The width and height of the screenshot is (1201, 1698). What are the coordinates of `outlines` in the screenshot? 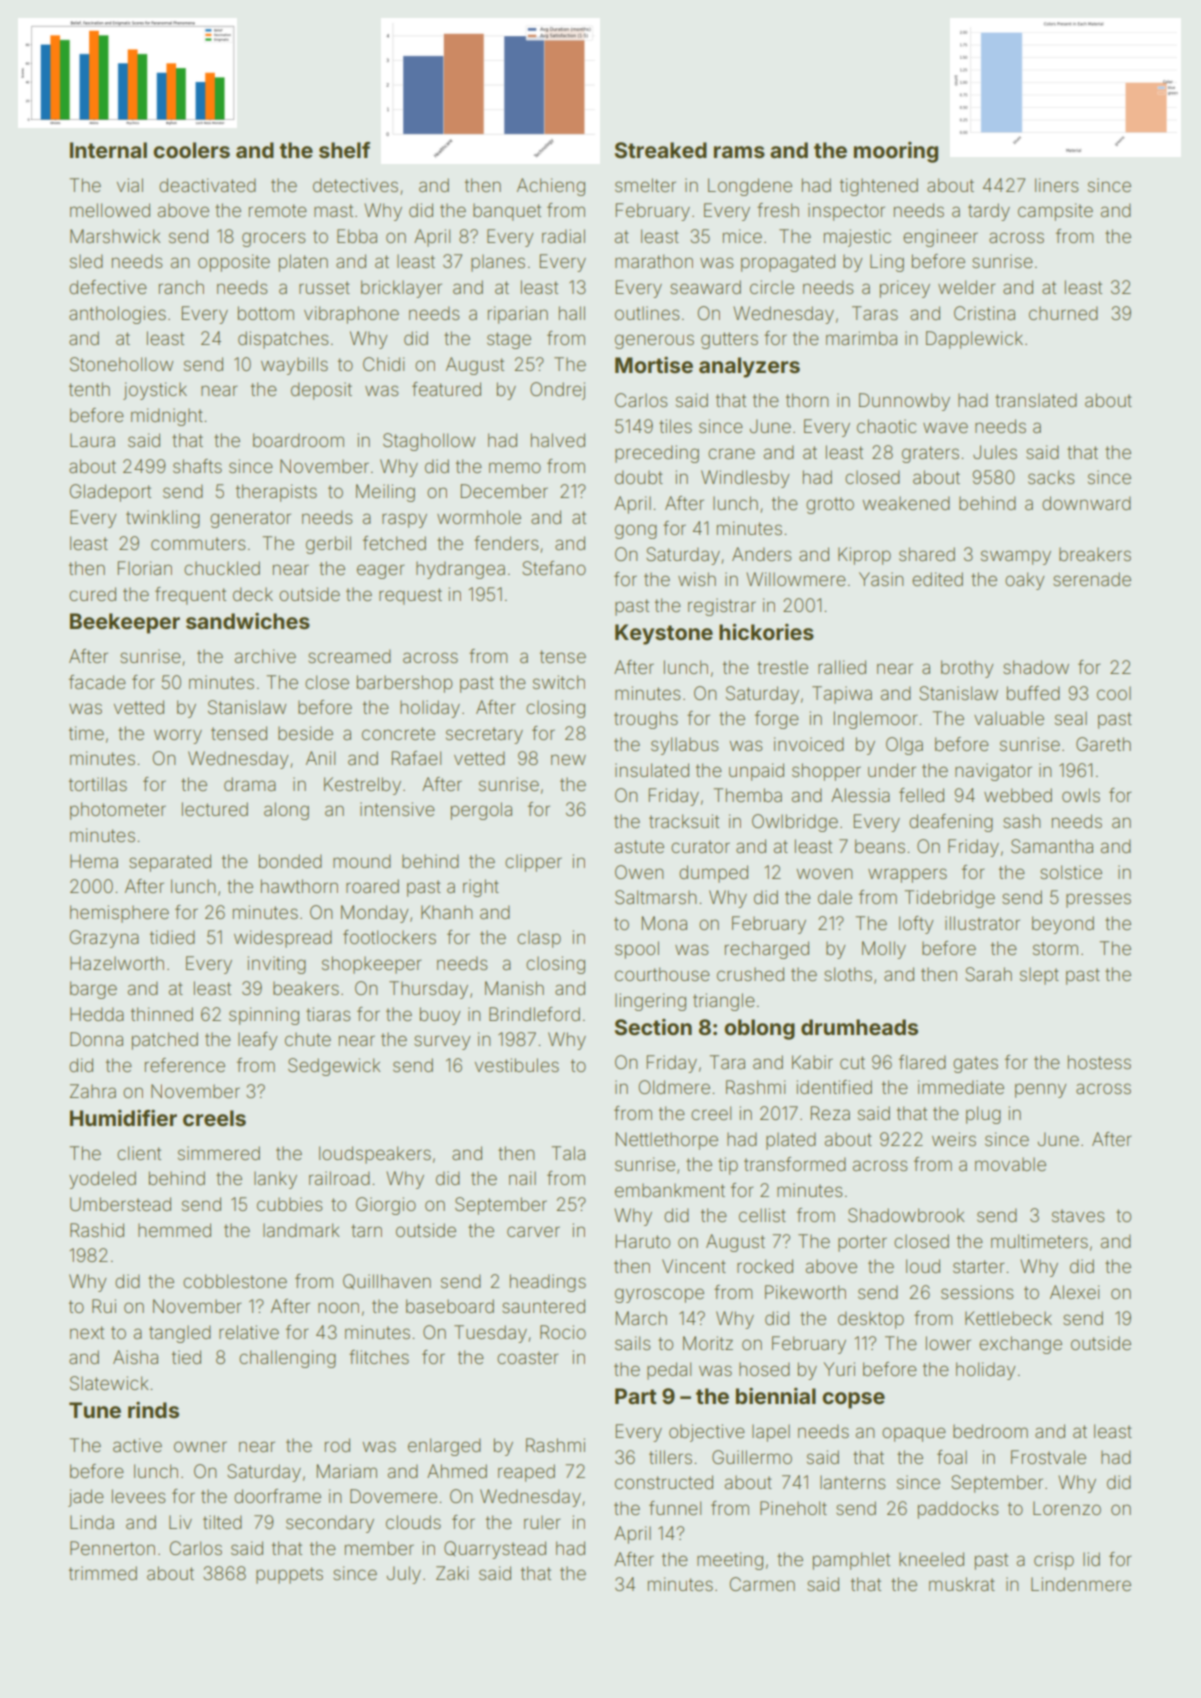 It's located at (647, 313).
